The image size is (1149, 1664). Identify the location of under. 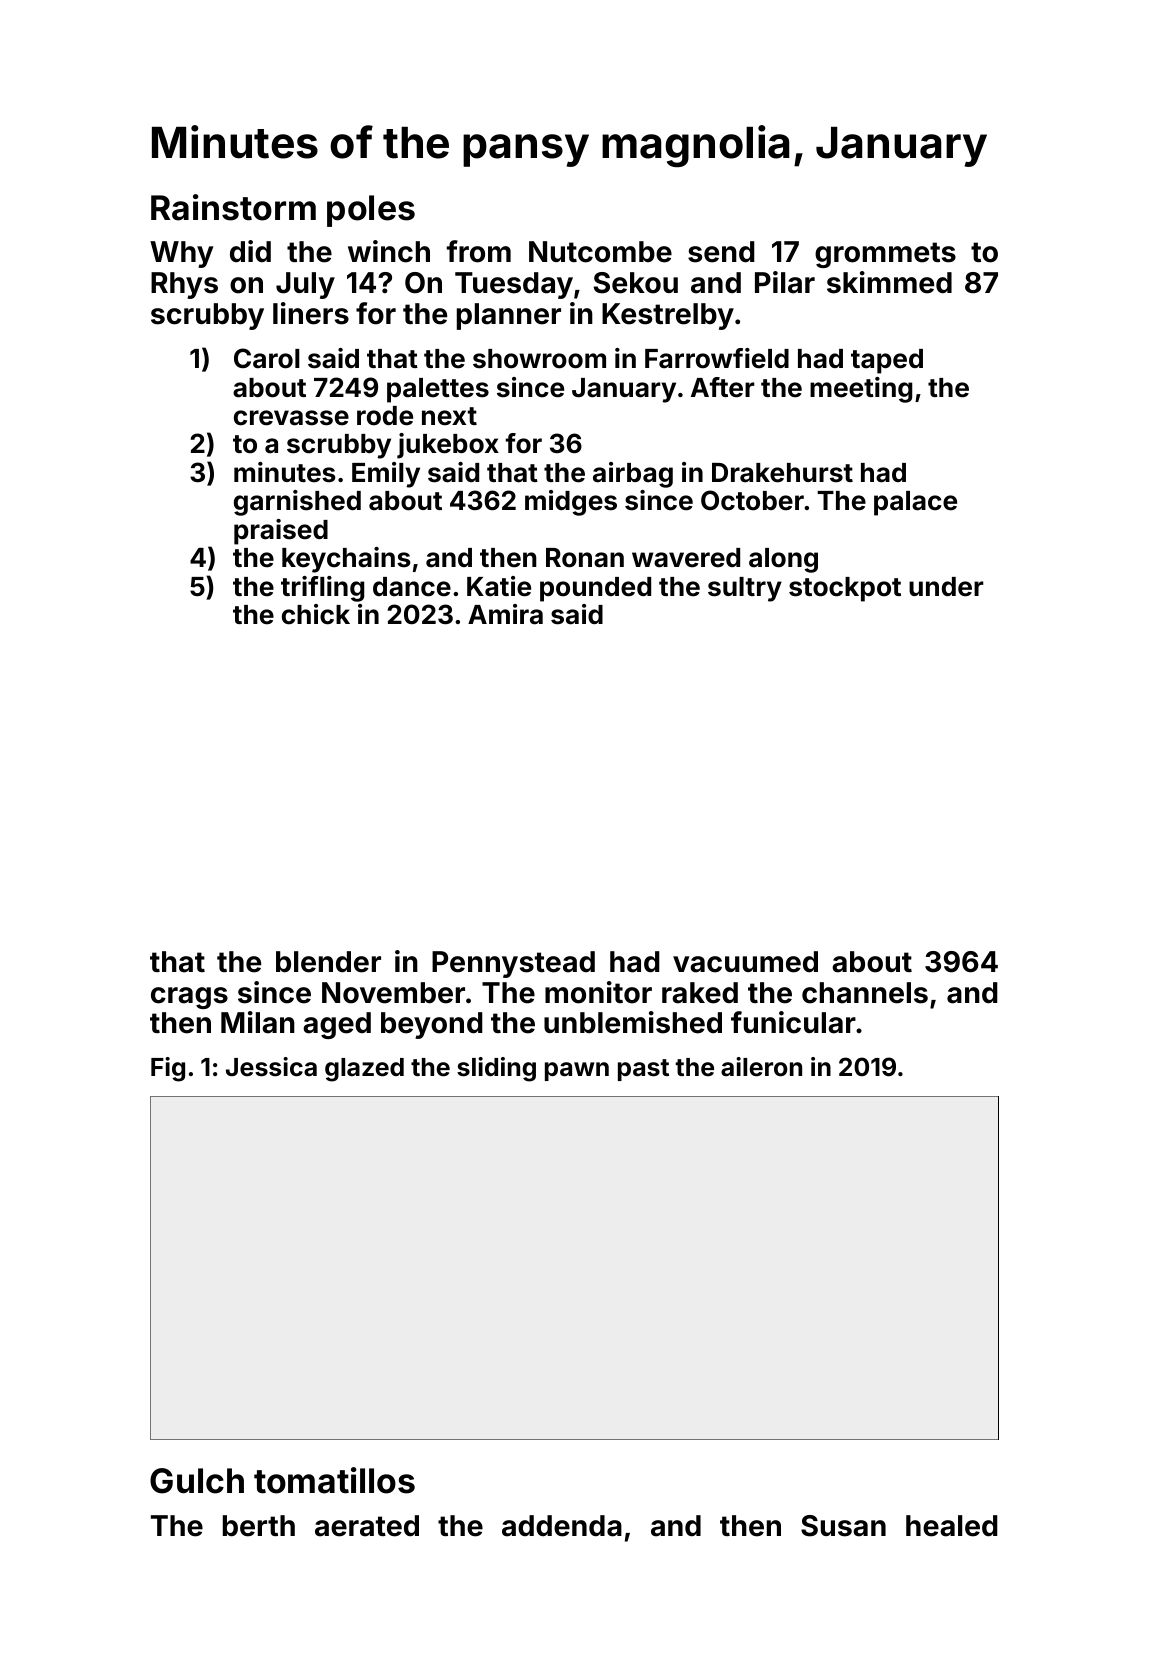
(946, 587).
